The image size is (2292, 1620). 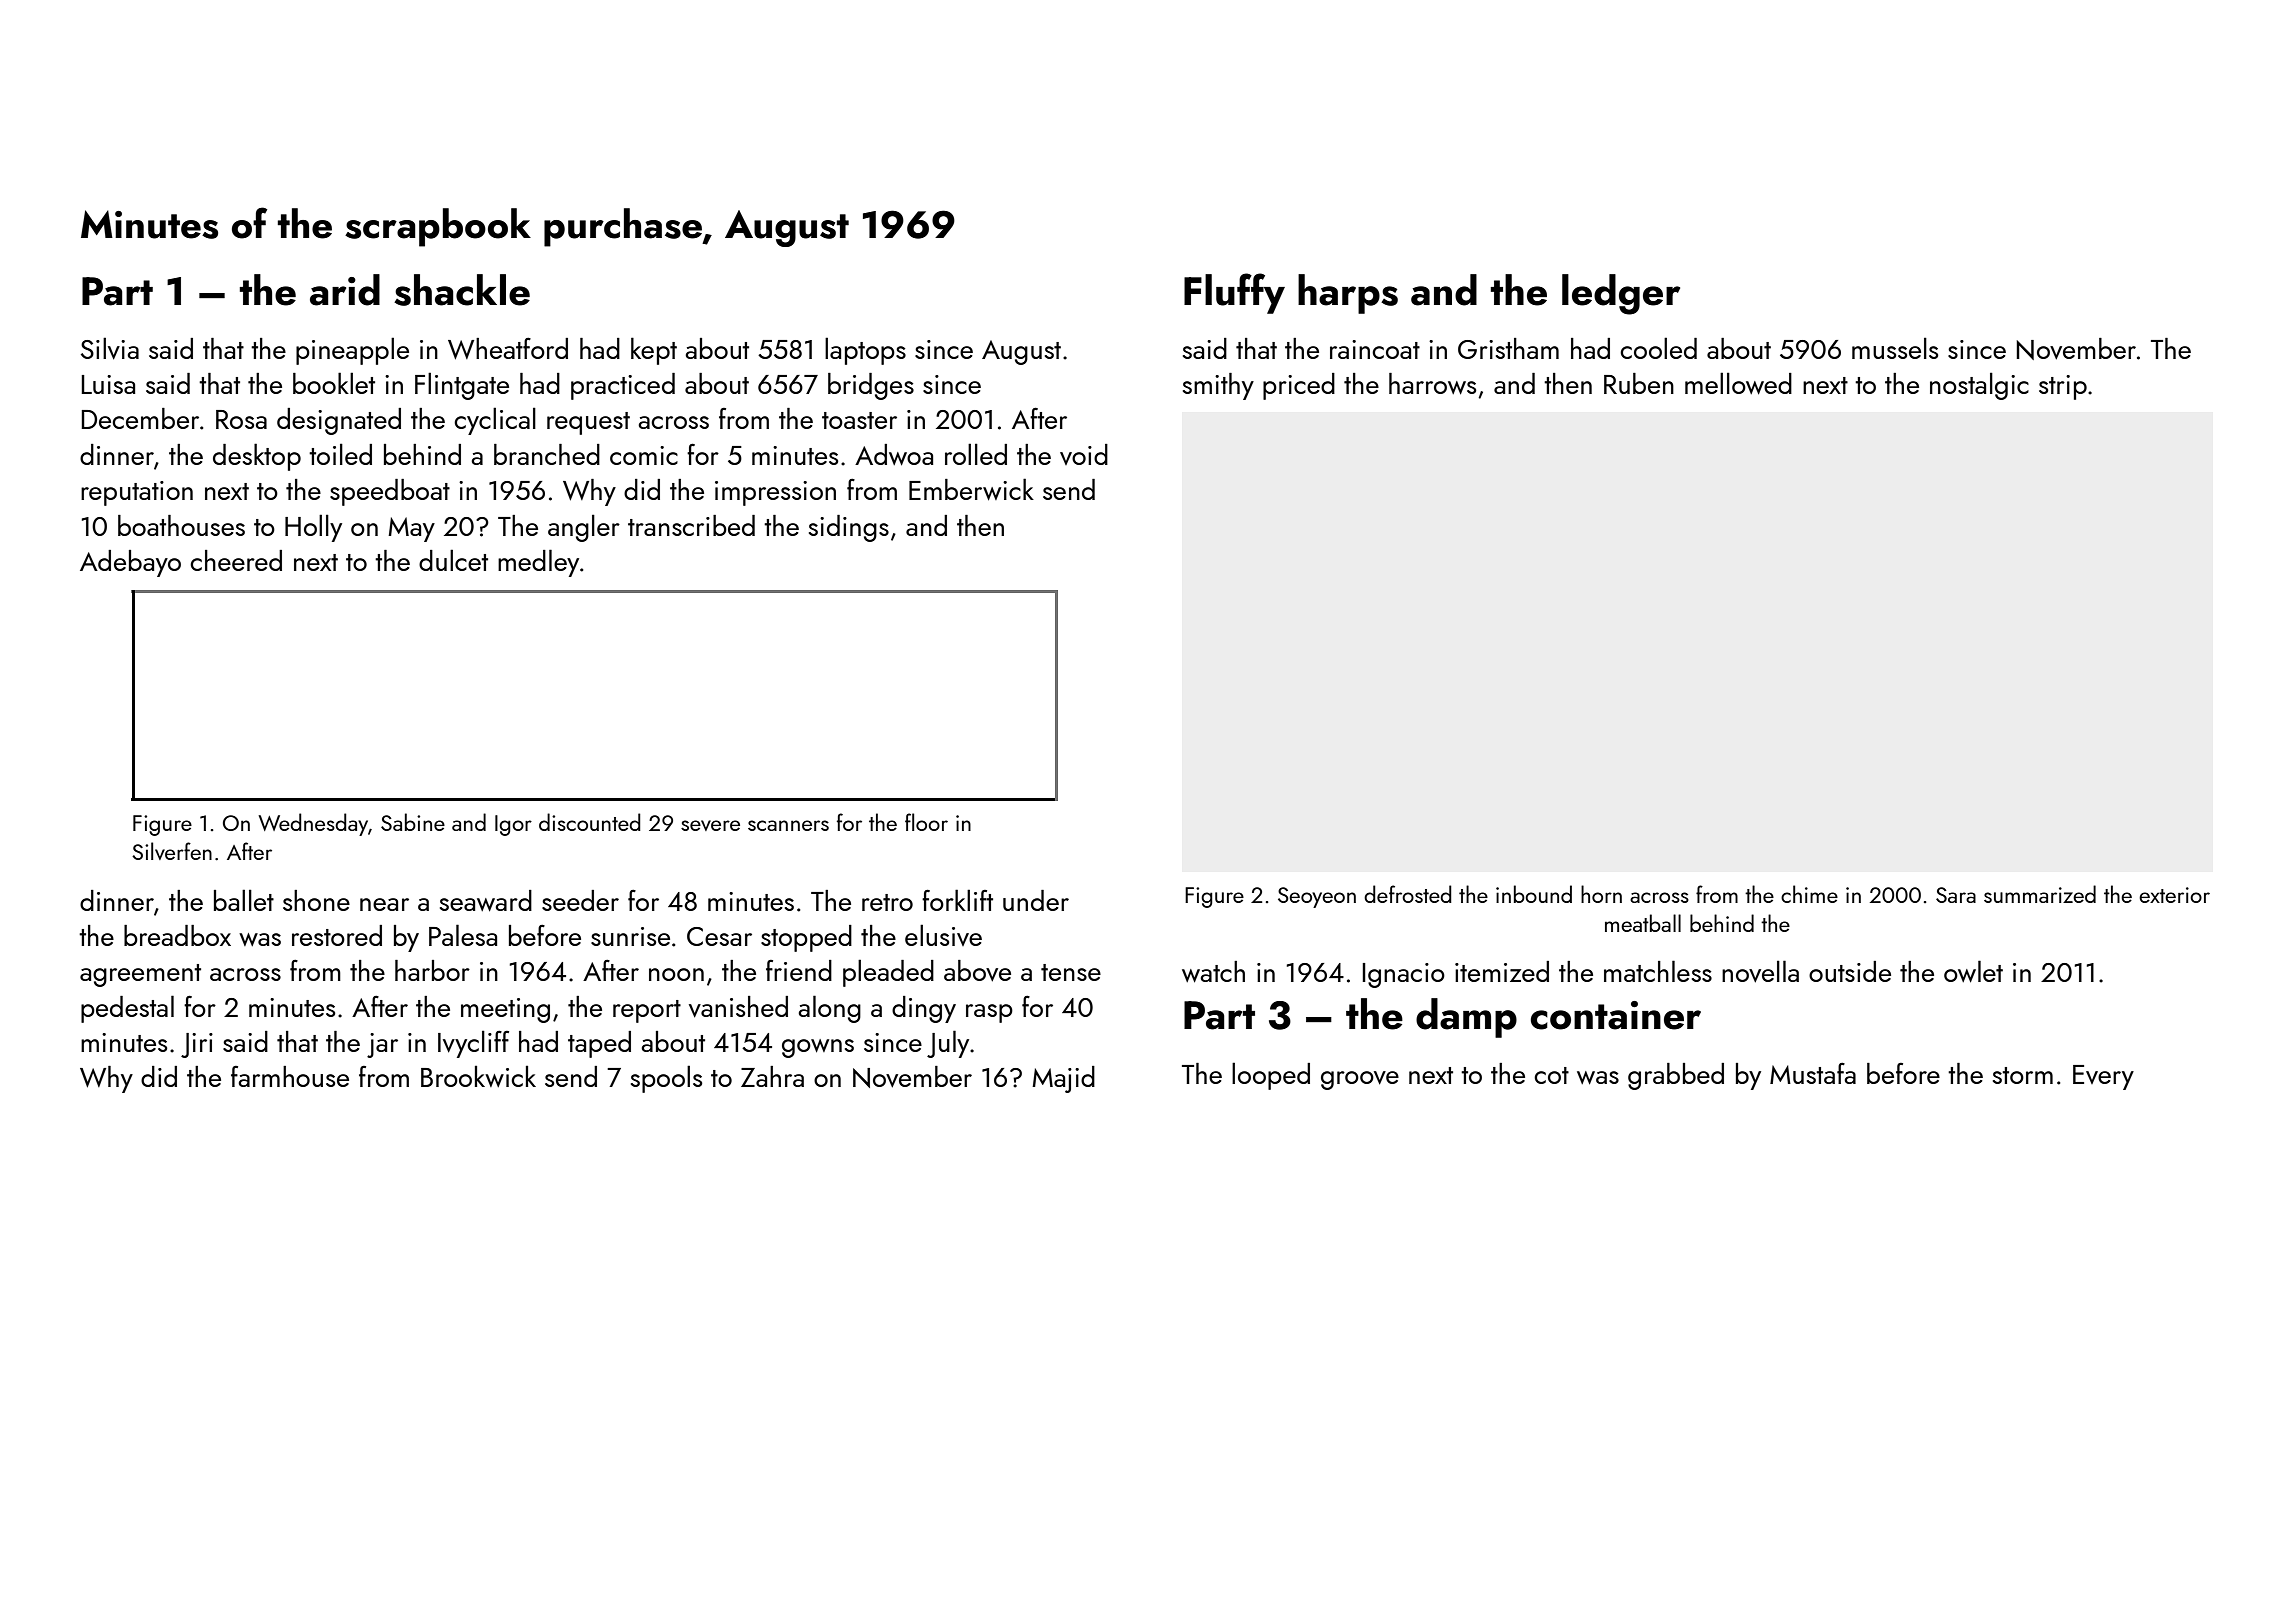 I want to click on Flintgate, so click(x=462, y=386).
